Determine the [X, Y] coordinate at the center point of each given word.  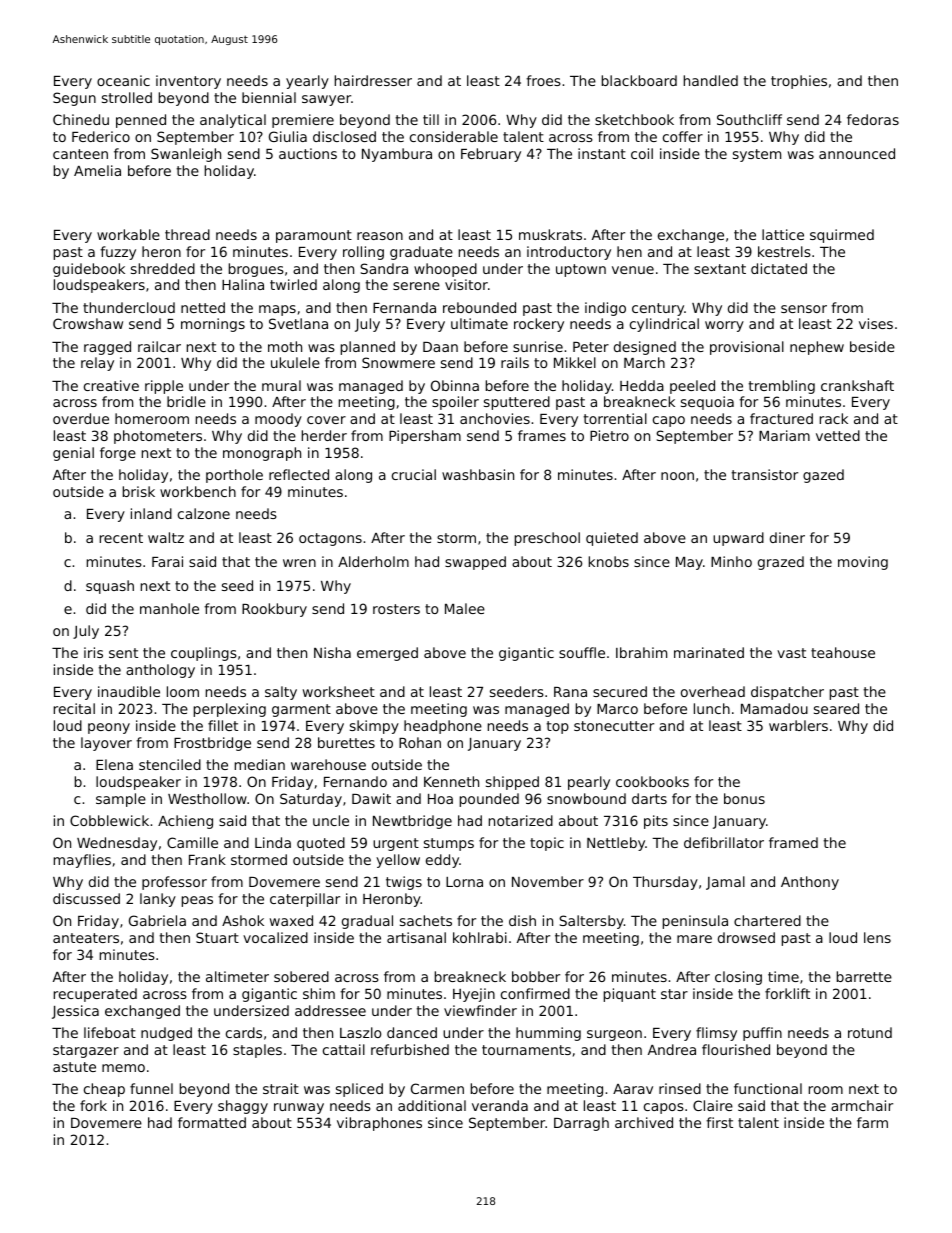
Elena [114, 764]
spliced [359, 1090]
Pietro [609, 435]
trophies [799, 82]
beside [872, 346]
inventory [188, 82]
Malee [465, 608]
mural [281, 385]
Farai [167, 561]
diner [787, 537]
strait [281, 1088]
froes [543, 80]
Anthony [810, 883]
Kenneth [451, 781]
